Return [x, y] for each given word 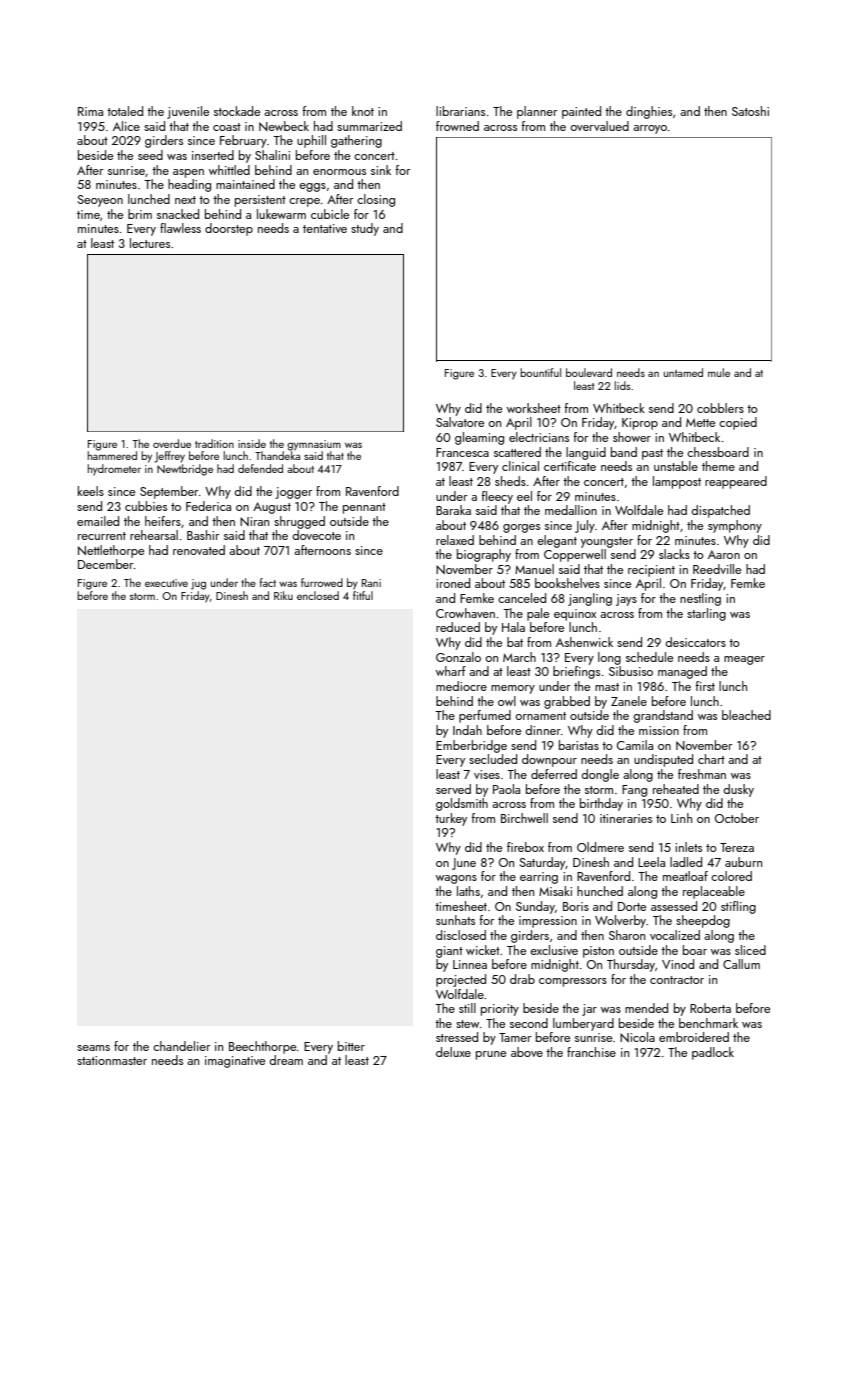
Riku [283, 595]
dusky [738, 790]
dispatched [720, 511]
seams [93, 1048]
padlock [713, 1053]
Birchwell [524, 818]
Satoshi [750, 111]
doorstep [229, 229]
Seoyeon [100, 201]
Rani [371, 583]
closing [376, 200]
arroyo [650, 129]
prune [491, 1055]
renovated [199, 550]
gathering [356, 141]
